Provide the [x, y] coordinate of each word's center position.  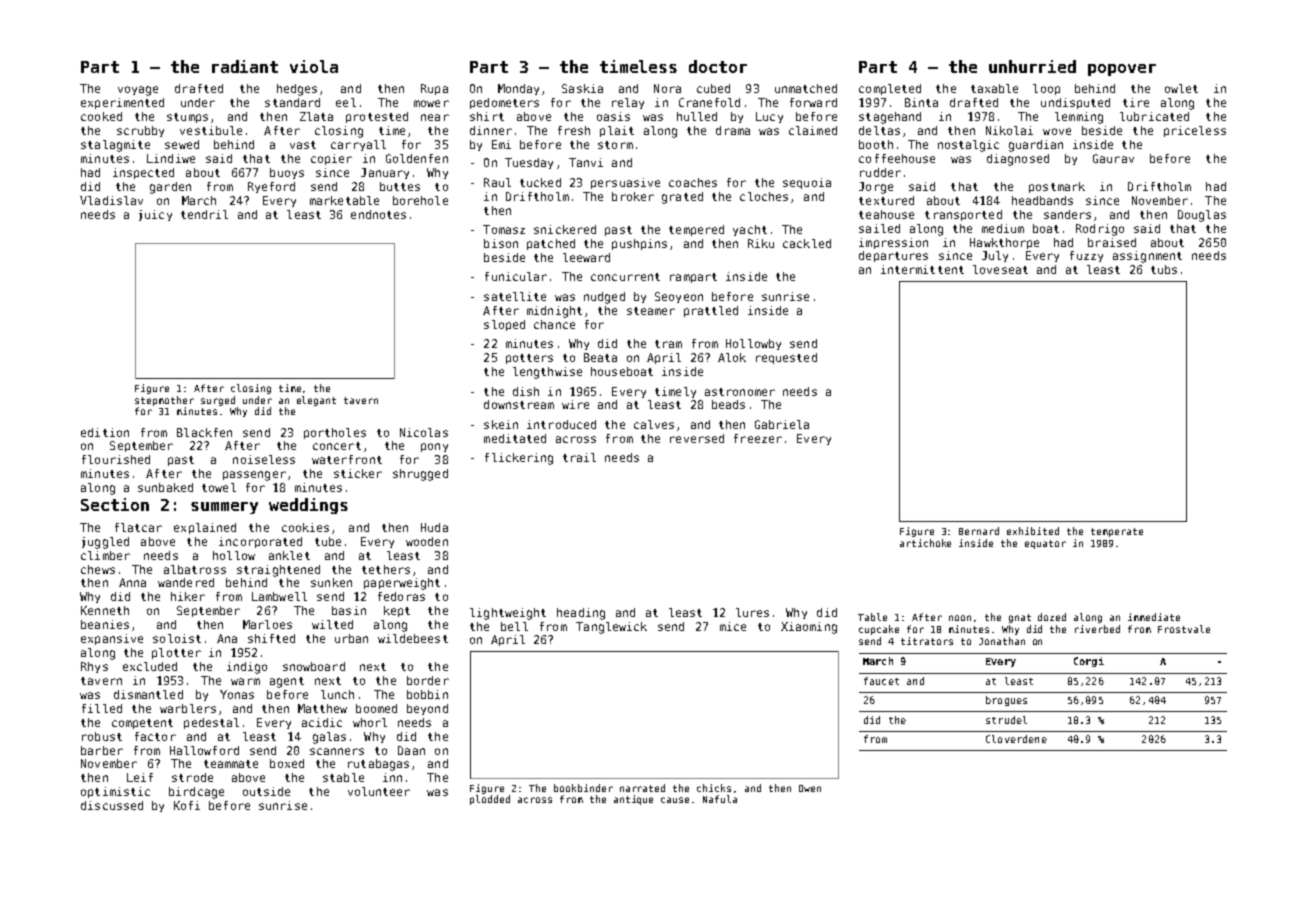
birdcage [196, 793]
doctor [718, 66]
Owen [810, 788]
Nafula [720, 799]
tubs [1164, 269]
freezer [758, 438]
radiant [245, 66]
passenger [254, 476]
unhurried [1032, 66]
